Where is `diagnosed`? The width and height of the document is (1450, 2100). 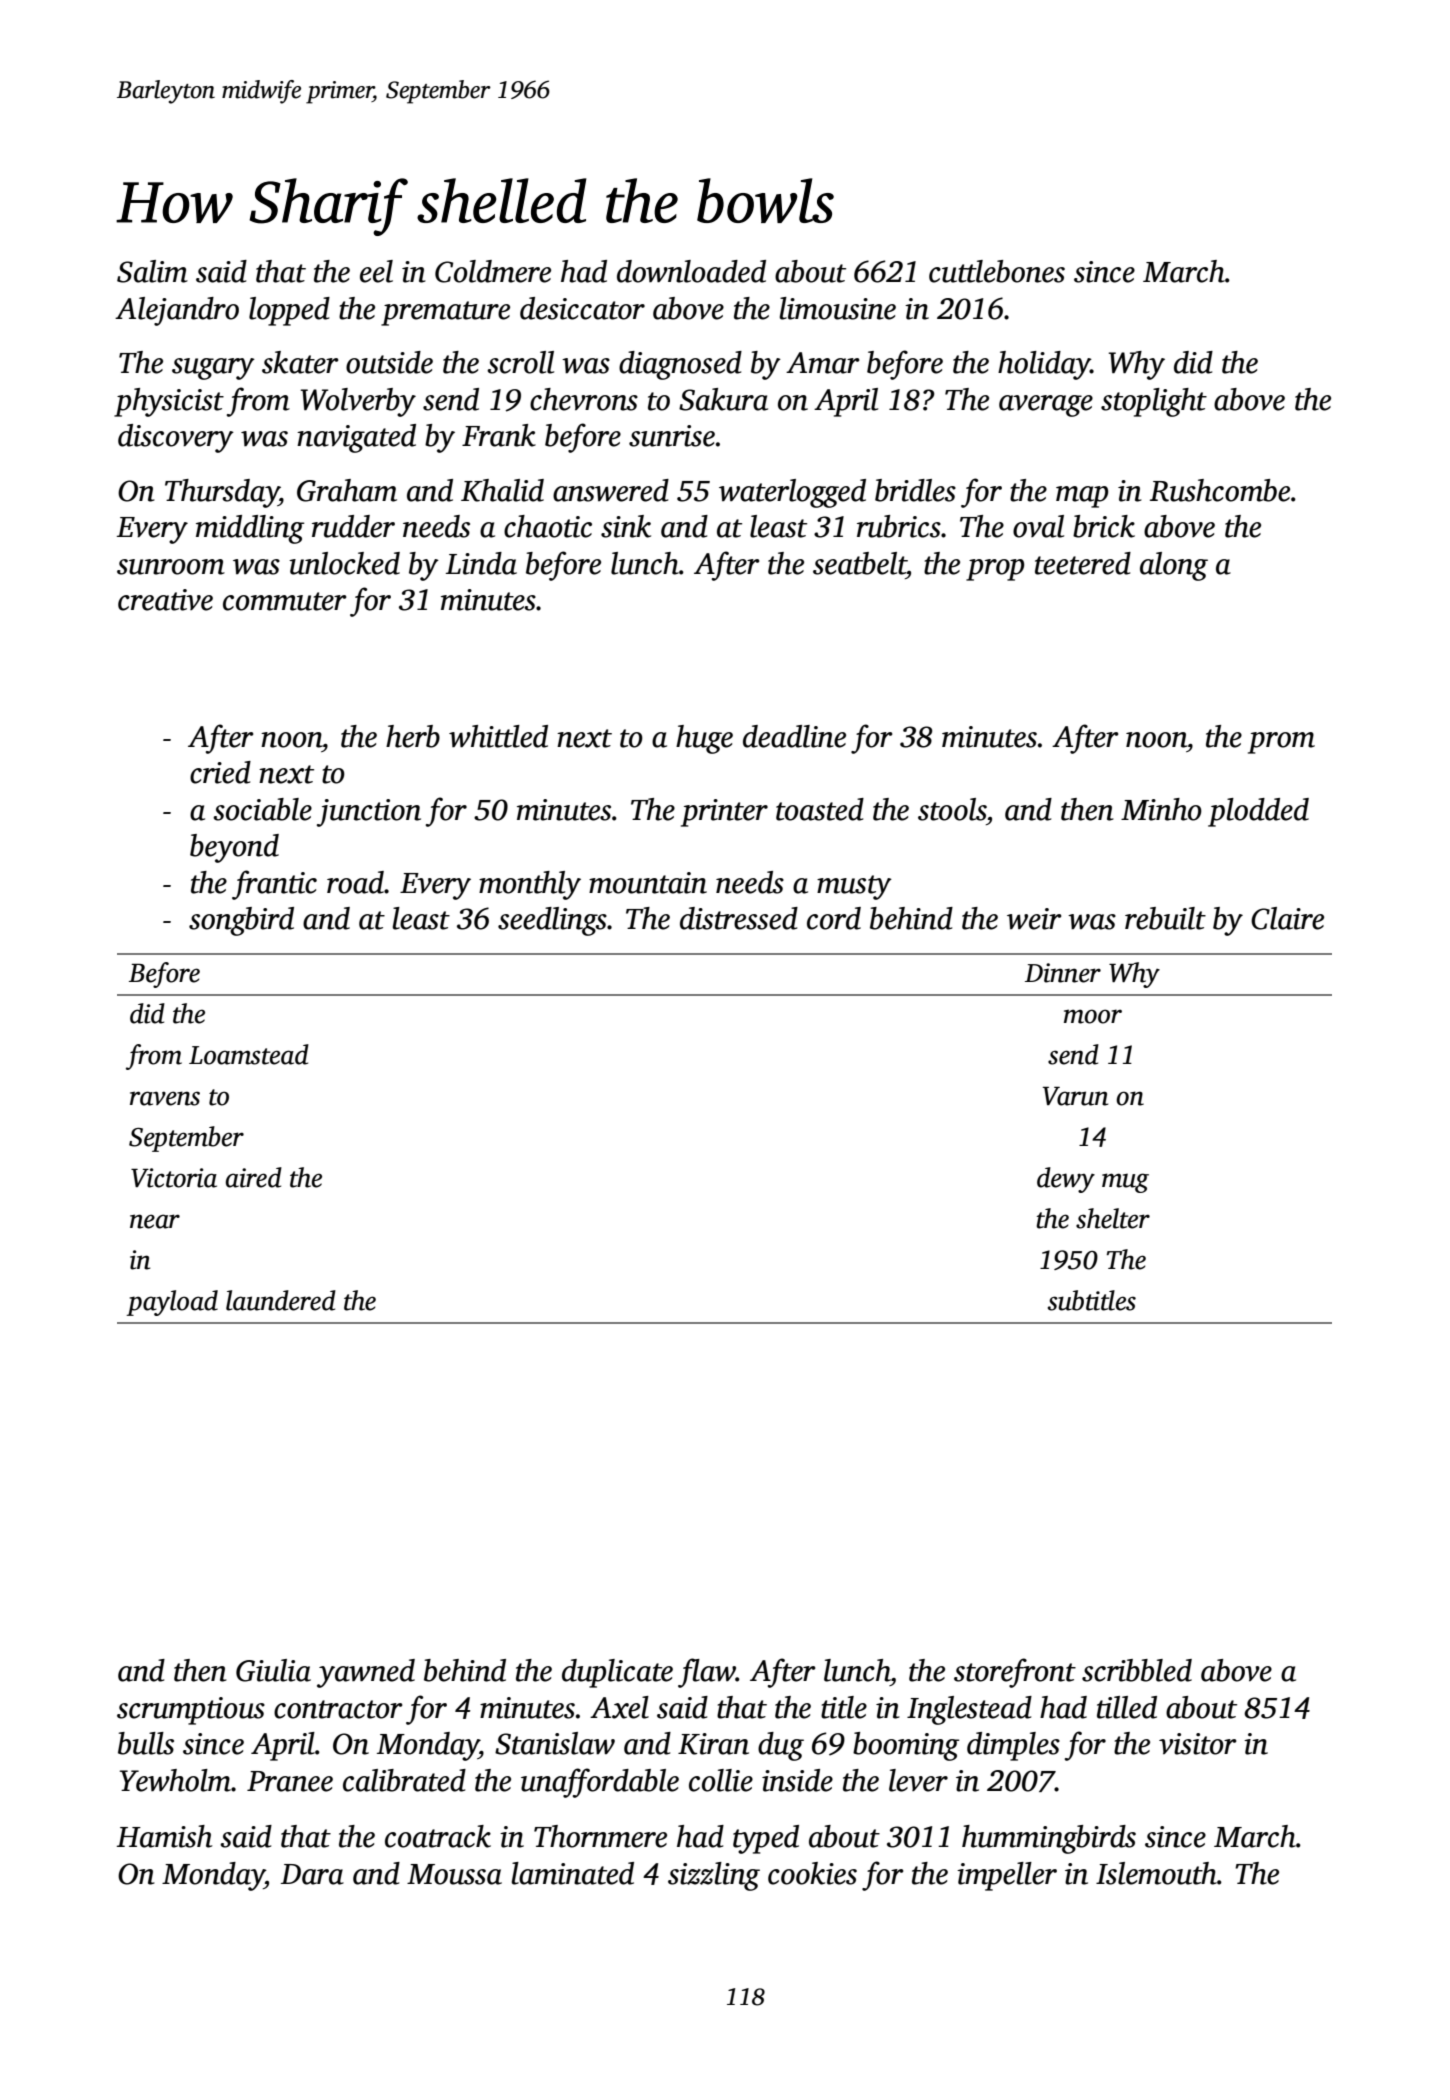
diagnosed is located at coordinates (680, 365).
